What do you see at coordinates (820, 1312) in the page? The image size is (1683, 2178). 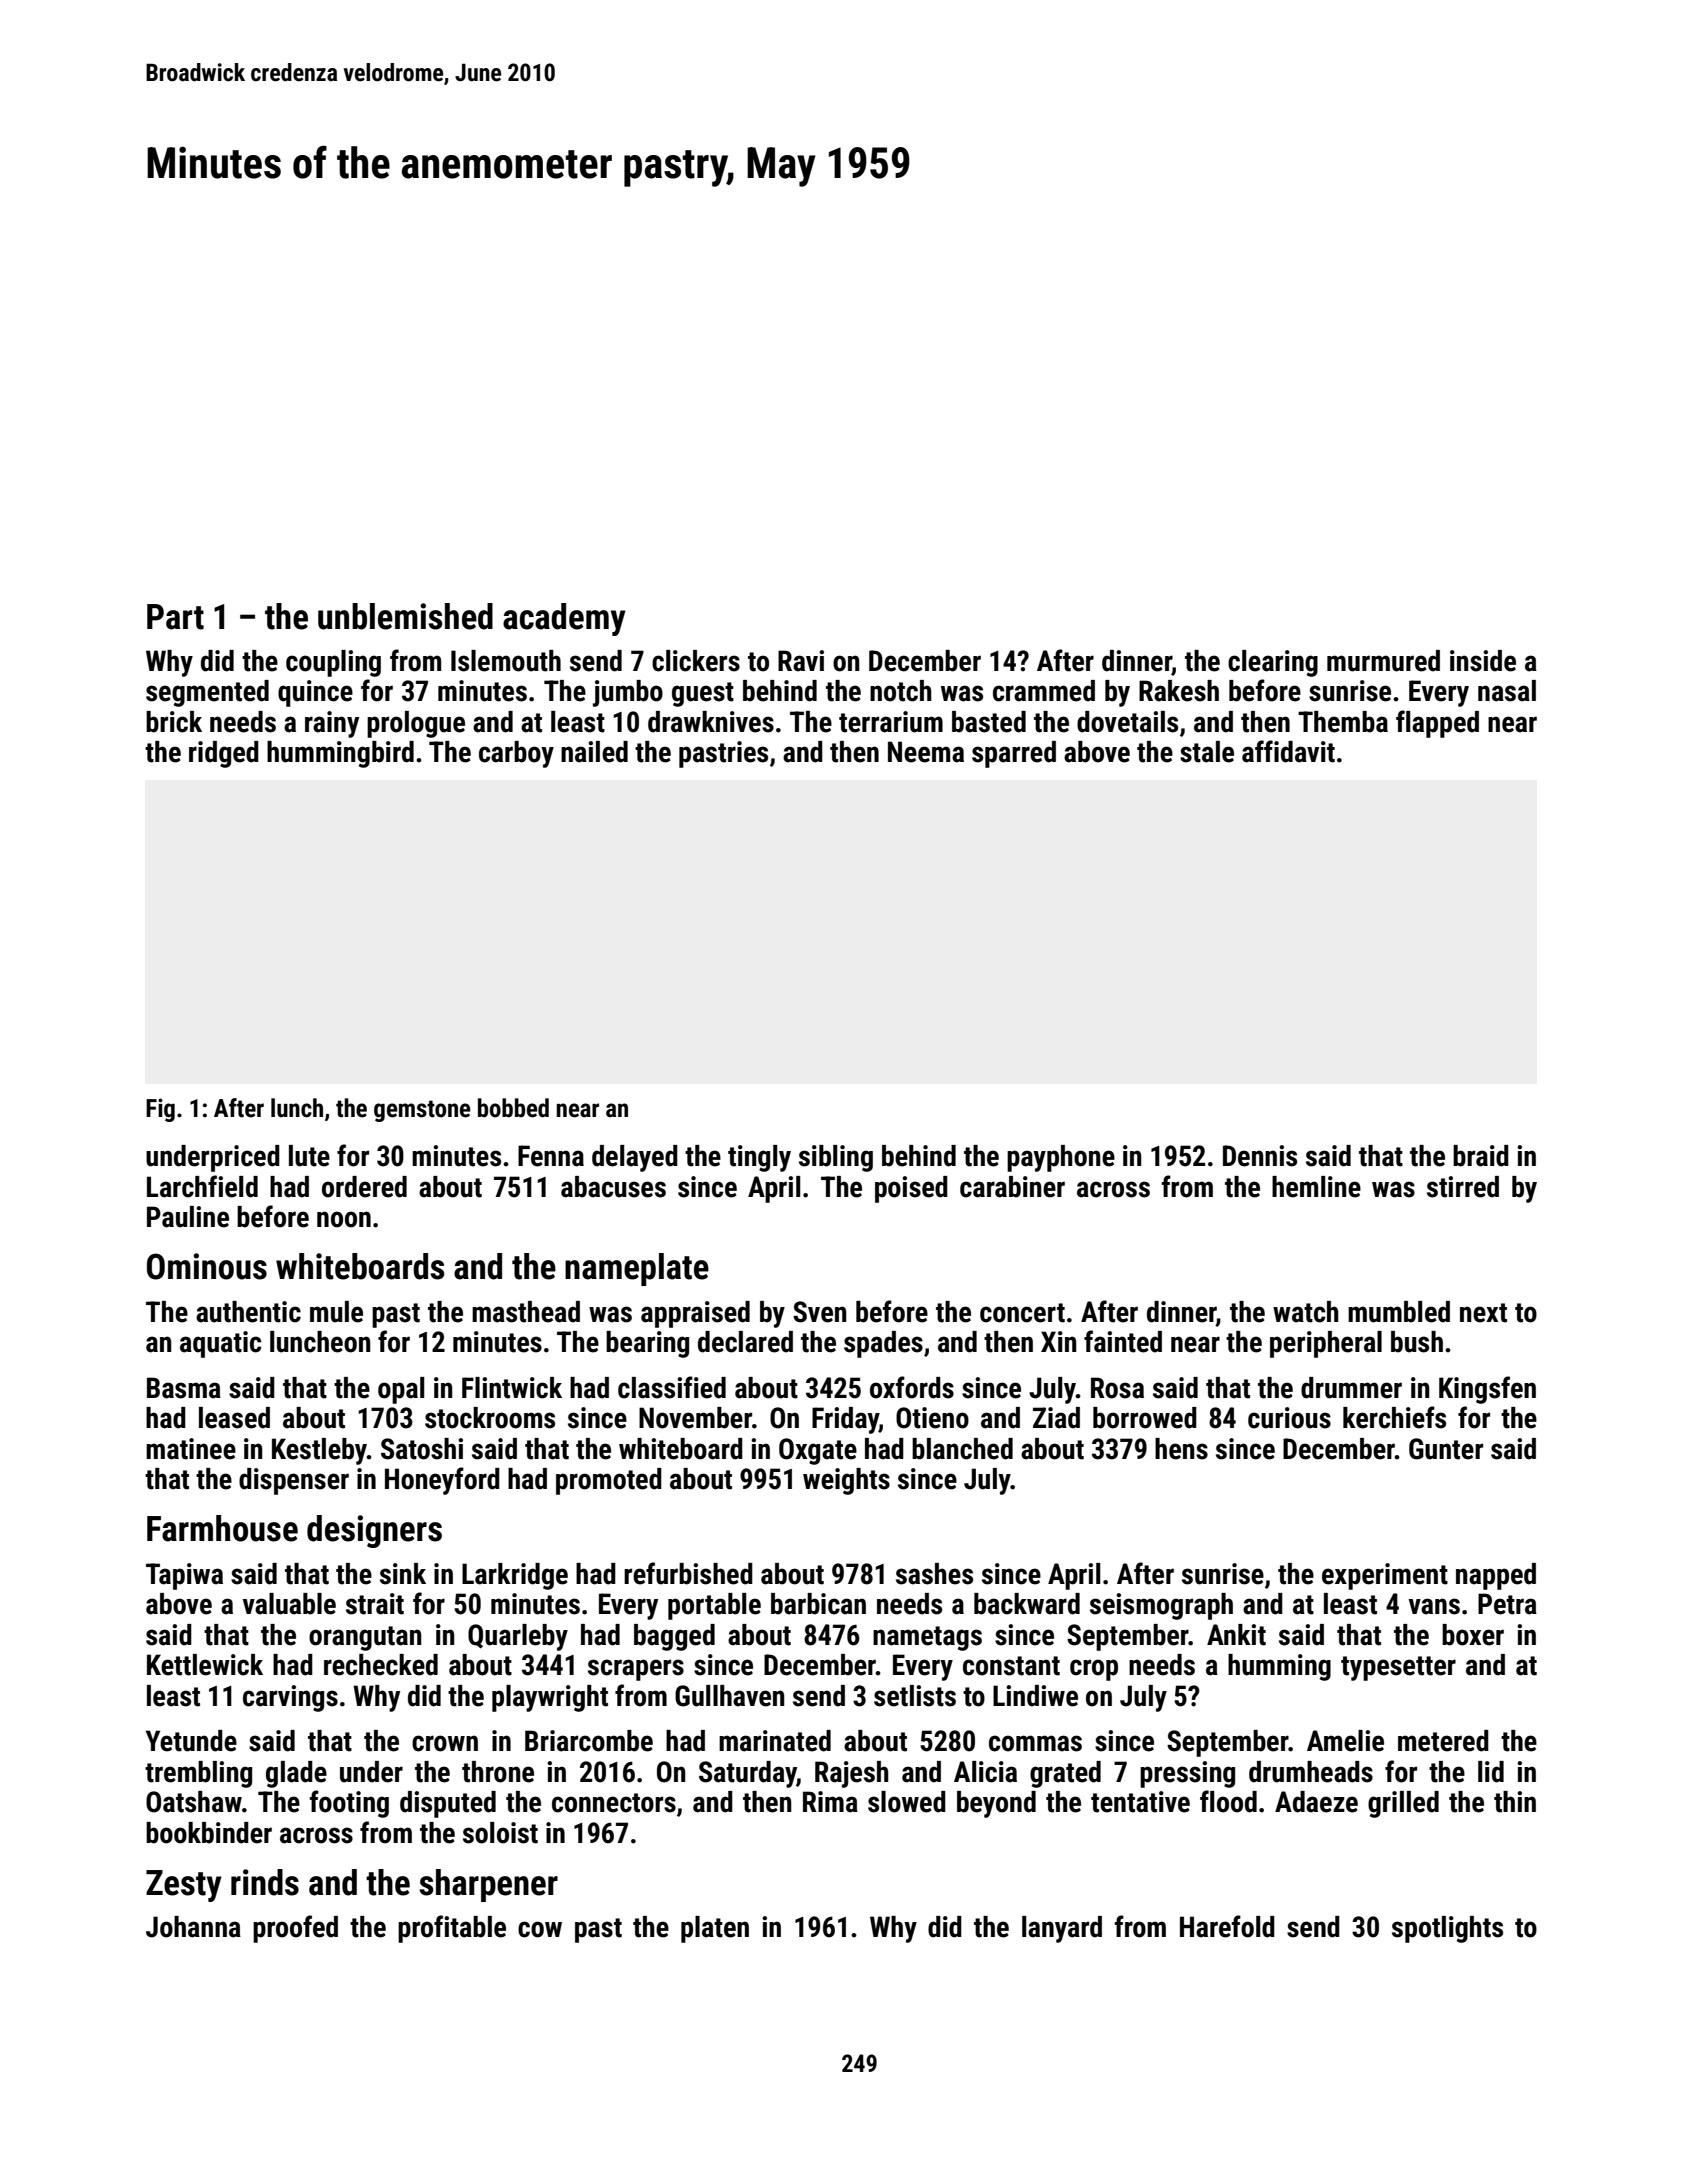 I see `Sven` at bounding box center [820, 1312].
